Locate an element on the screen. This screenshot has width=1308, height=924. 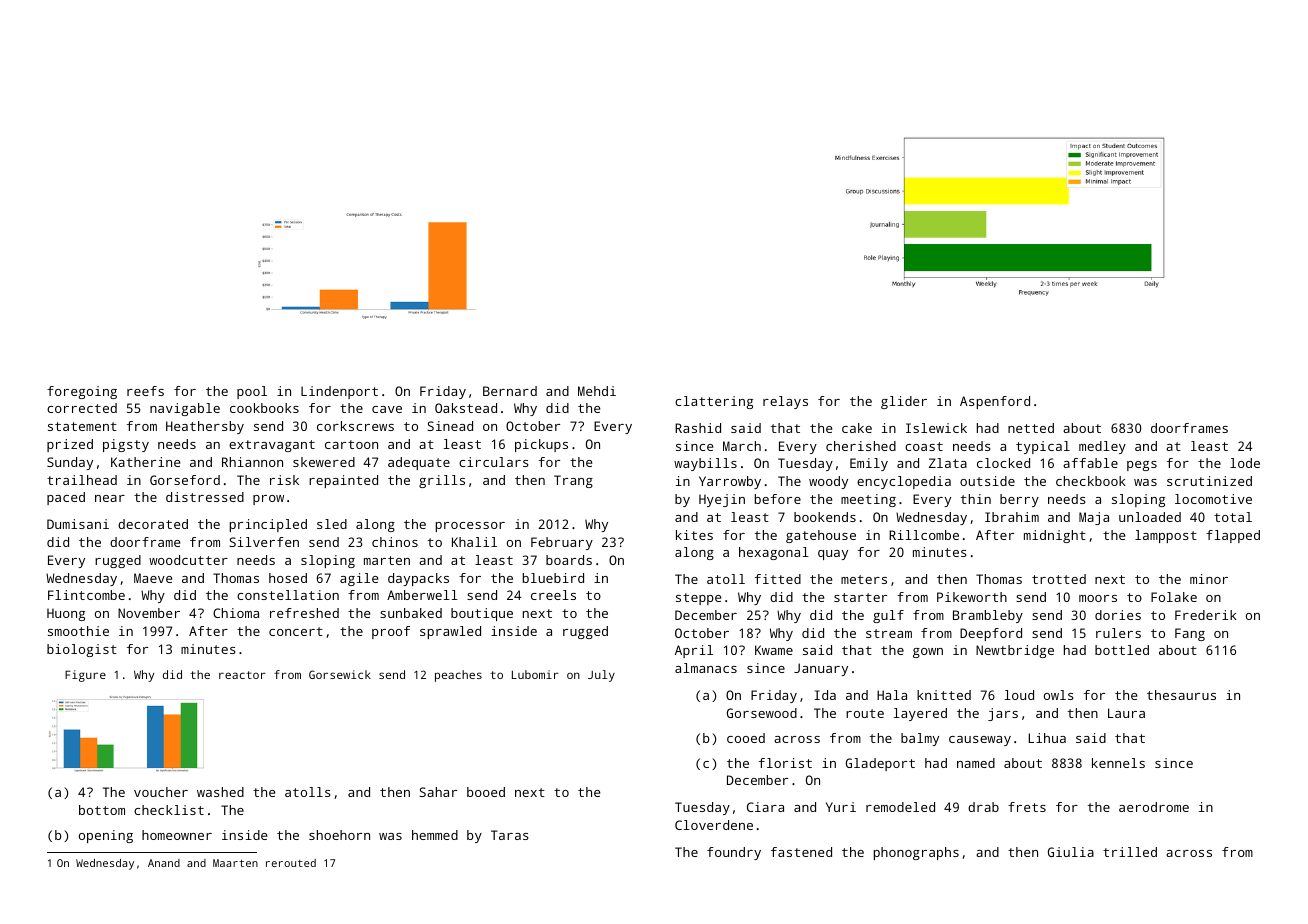
washed is located at coordinates (220, 792).
